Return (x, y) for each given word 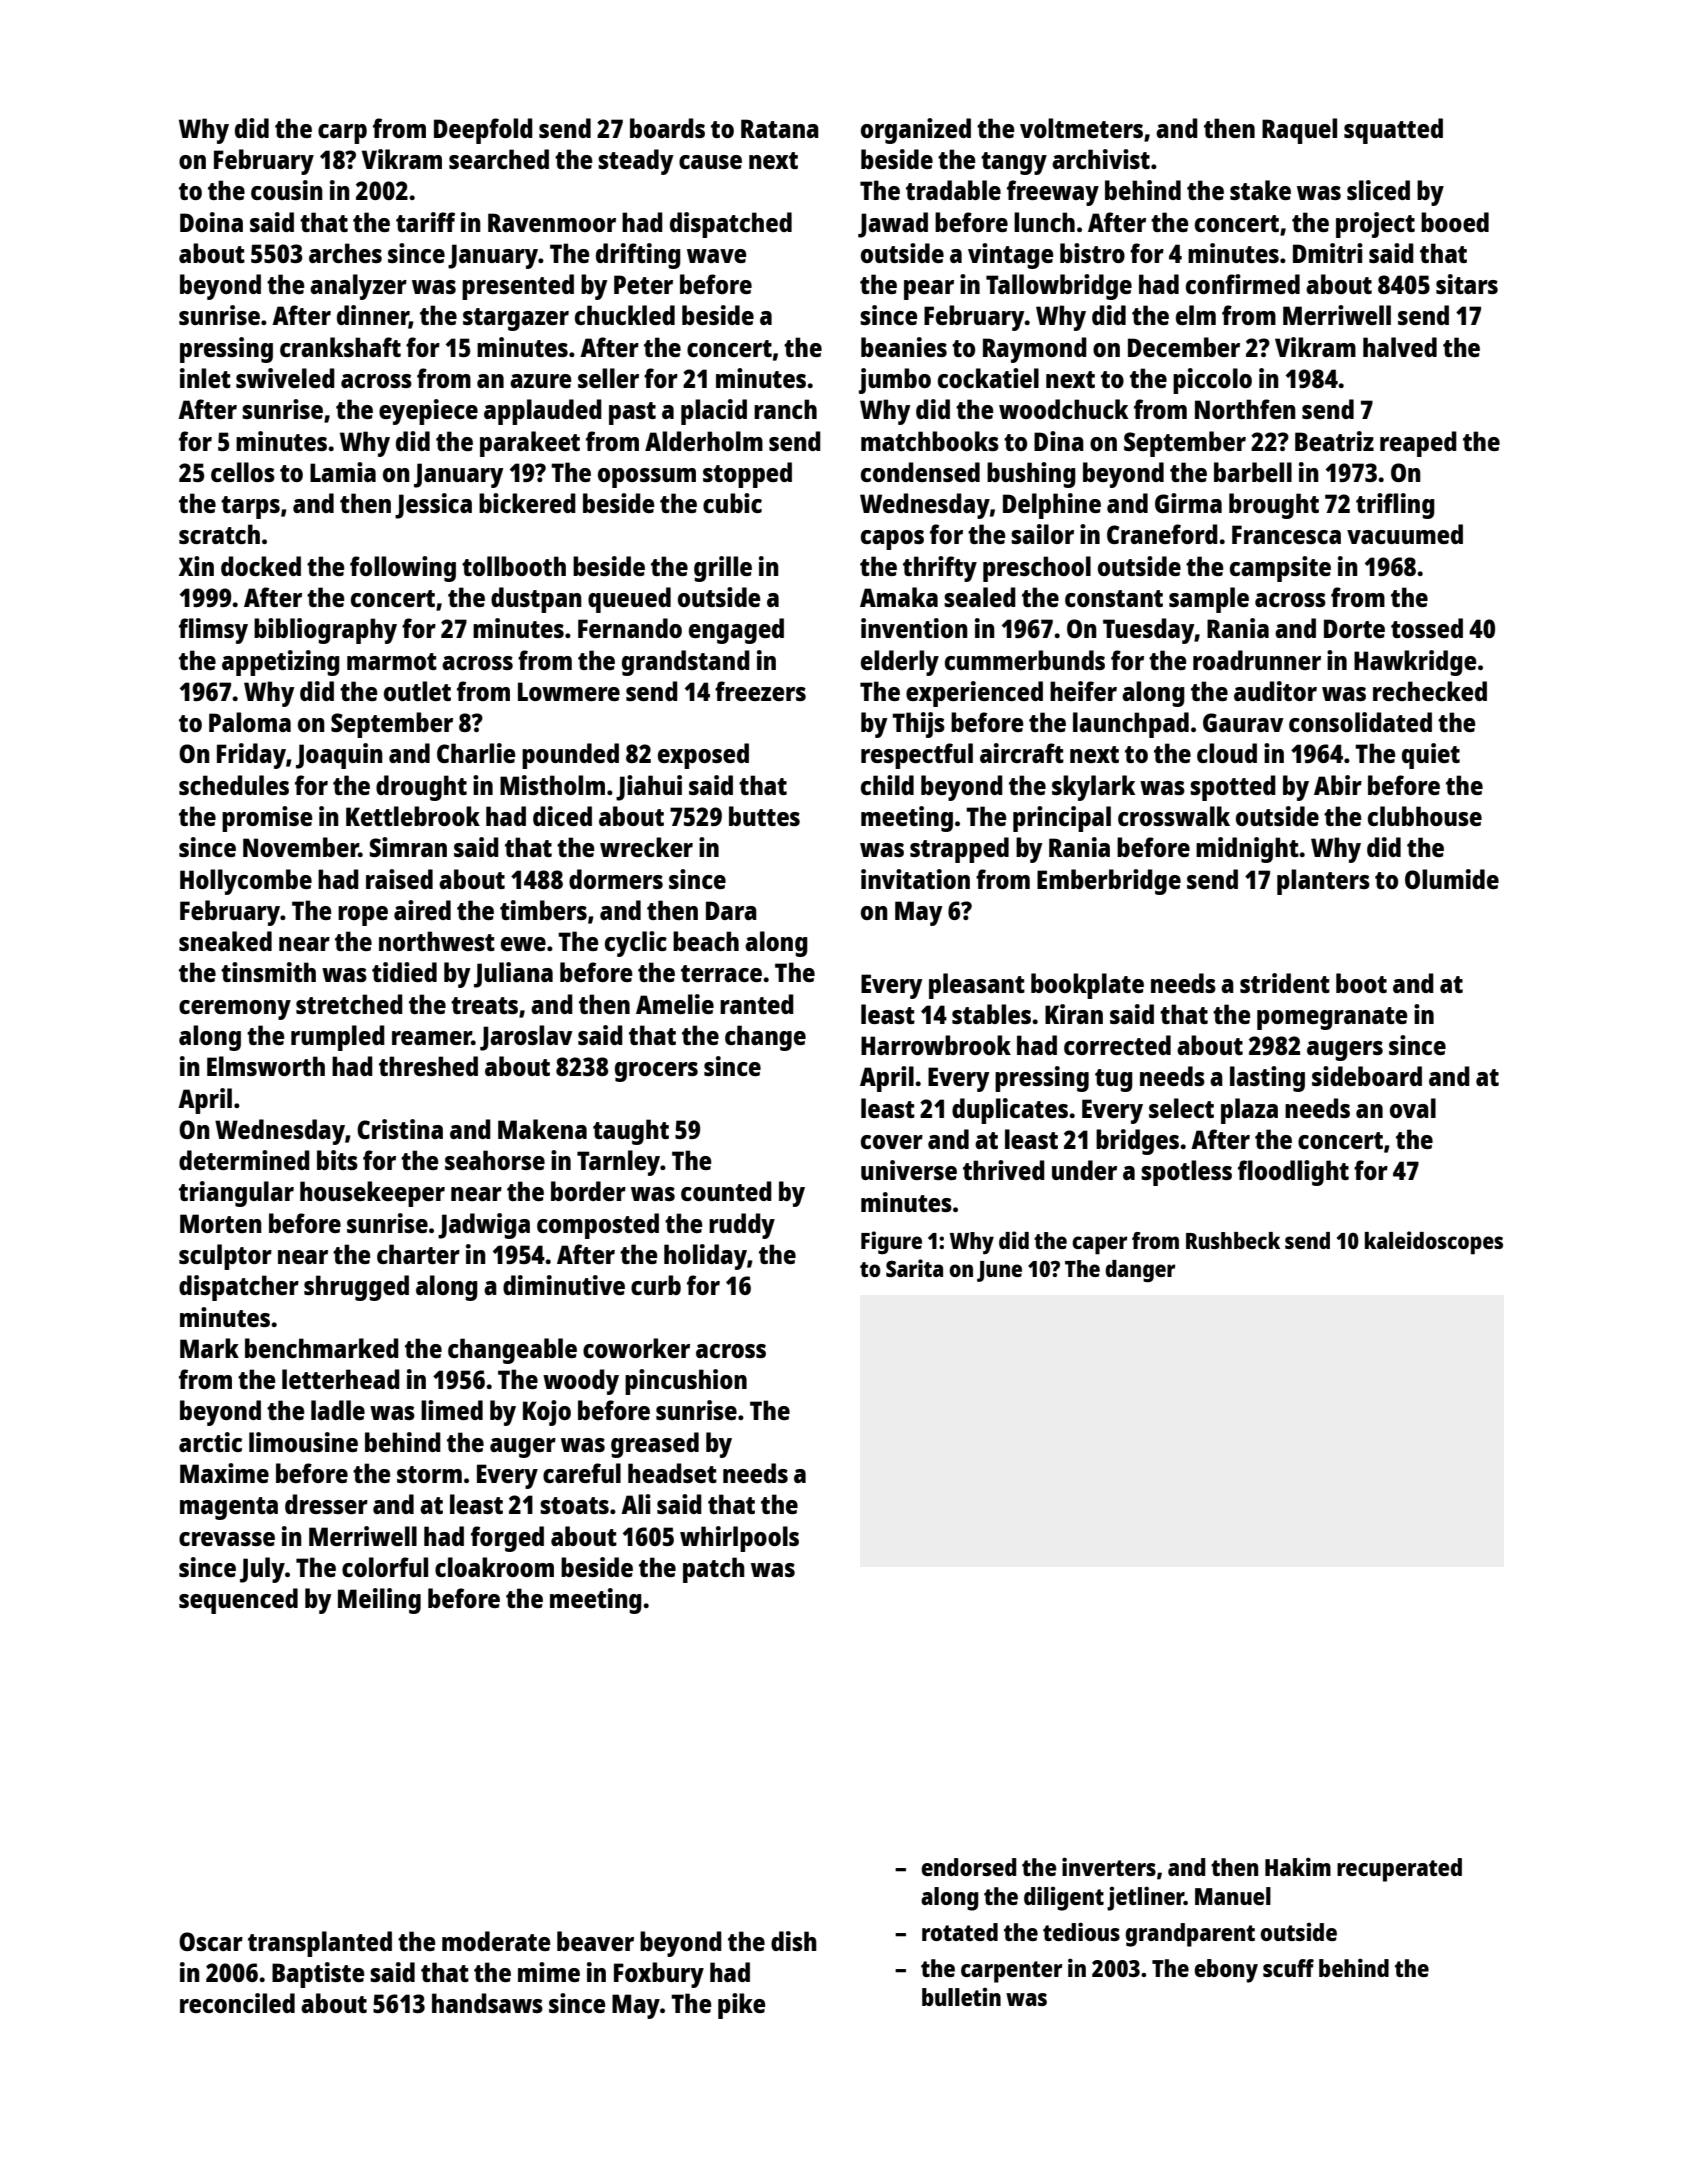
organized (916, 131)
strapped (959, 850)
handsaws (487, 2003)
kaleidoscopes (1434, 1243)
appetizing (281, 663)
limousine (303, 1442)
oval (1413, 1108)
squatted (1393, 131)
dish (794, 1941)
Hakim (1298, 1866)
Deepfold (483, 131)
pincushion (686, 1382)
